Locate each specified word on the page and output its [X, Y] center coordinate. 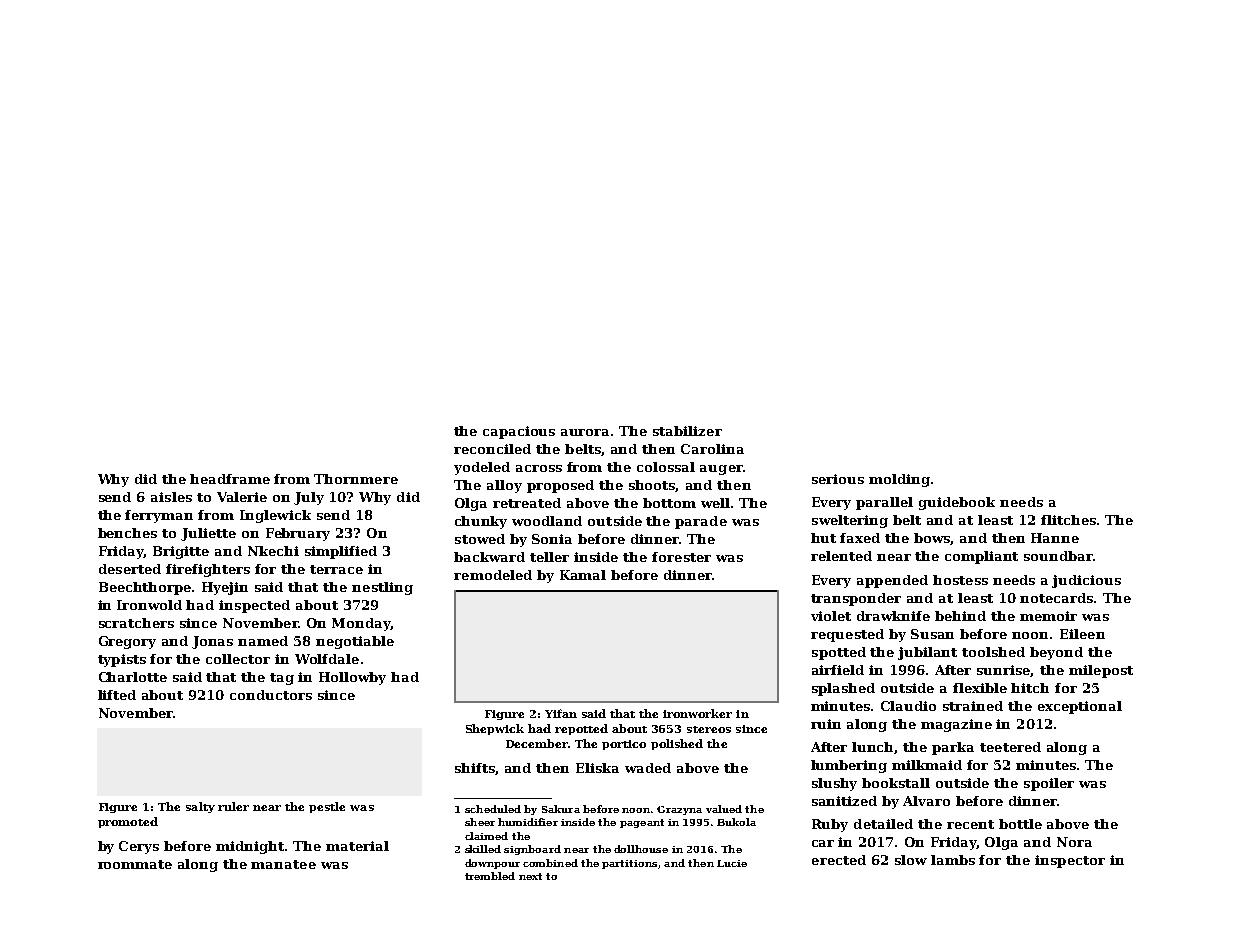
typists [122, 660]
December [537, 743]
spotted [839, 653]
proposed [560, 486]
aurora [585, 432]
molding [899, 480]
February [298, 534]
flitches [1068, 520]
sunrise [1004, 671]
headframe [230, 479]
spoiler [1049, 784]
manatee [283, 864]
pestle [327, 807]
